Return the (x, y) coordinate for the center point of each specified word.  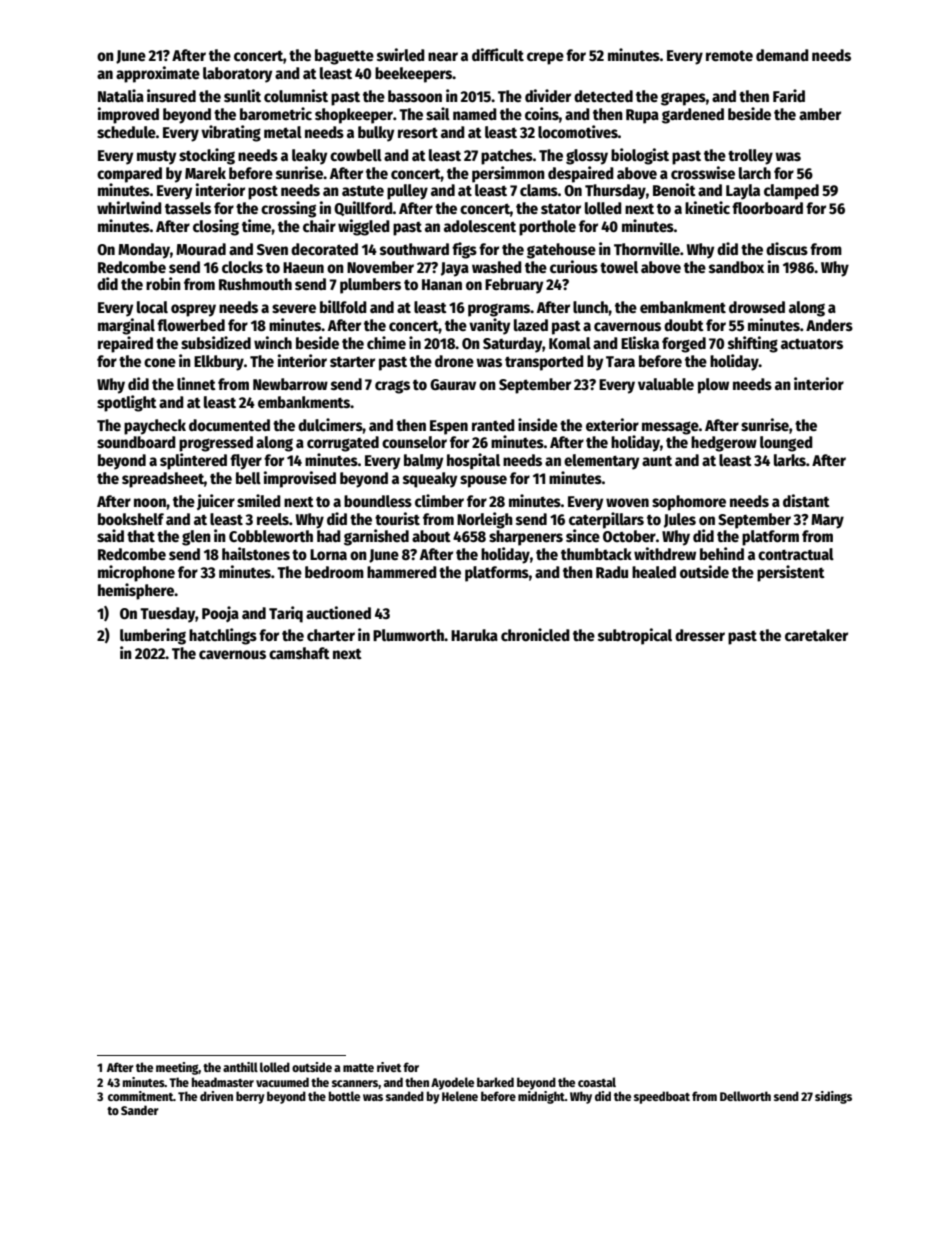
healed (654, 572)
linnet (196, 383)
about (431, 536)
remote (729, 56)
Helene (460, 1096)
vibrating (231, 133)
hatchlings (223, 636)
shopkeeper (354, 116)
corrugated (343, 444)
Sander (140, 1110)
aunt (657, 460)
